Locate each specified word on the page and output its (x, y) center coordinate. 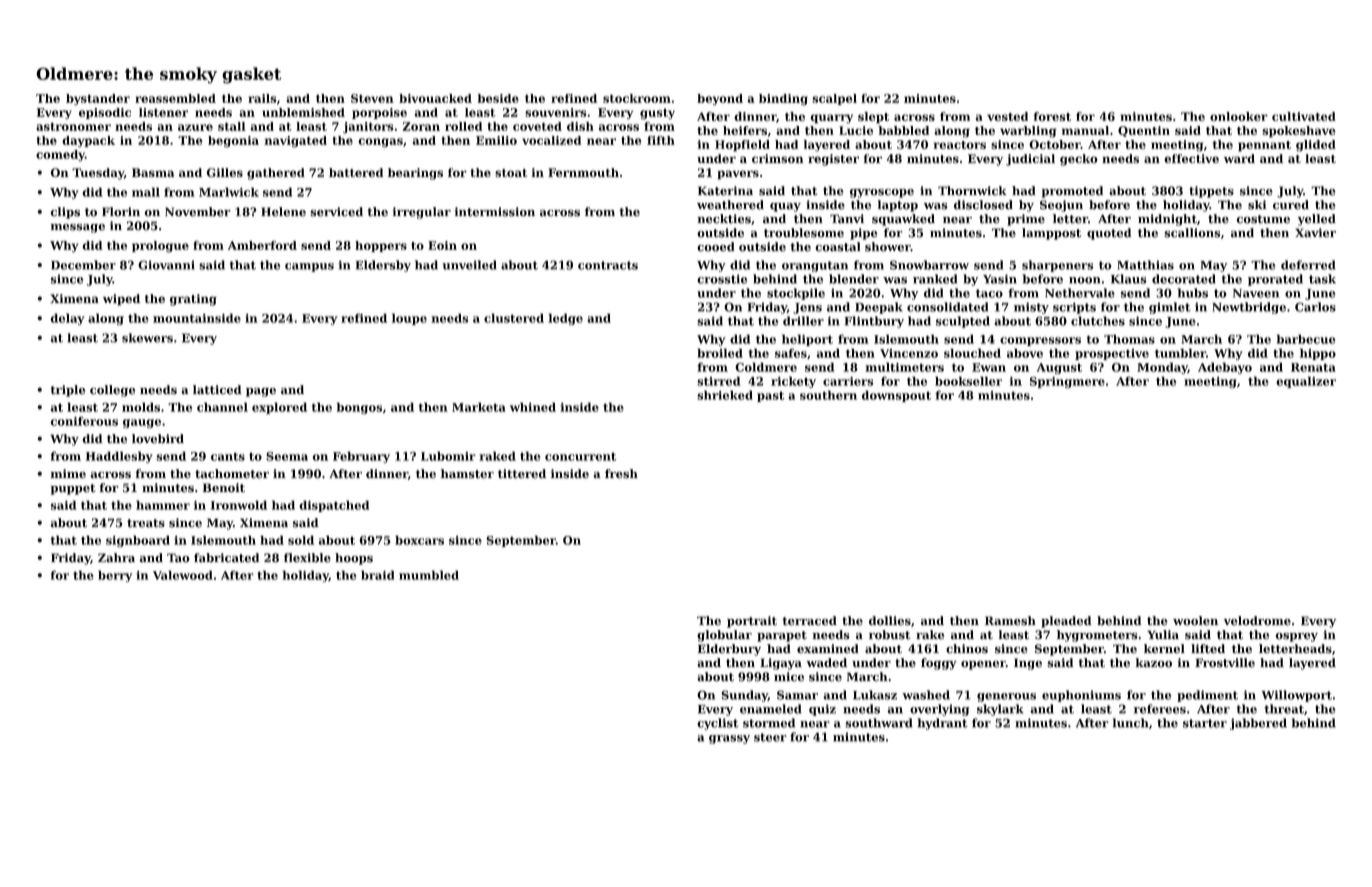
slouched (972, 353)
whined (533, 407)
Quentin (1144, 131)
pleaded (1066, 622)
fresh (621, 474)
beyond (720, 100)
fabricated (226, 558)
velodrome (1257, 621)
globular (724, 636)
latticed (217, 390)
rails (262, 98)
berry (115, 576)
